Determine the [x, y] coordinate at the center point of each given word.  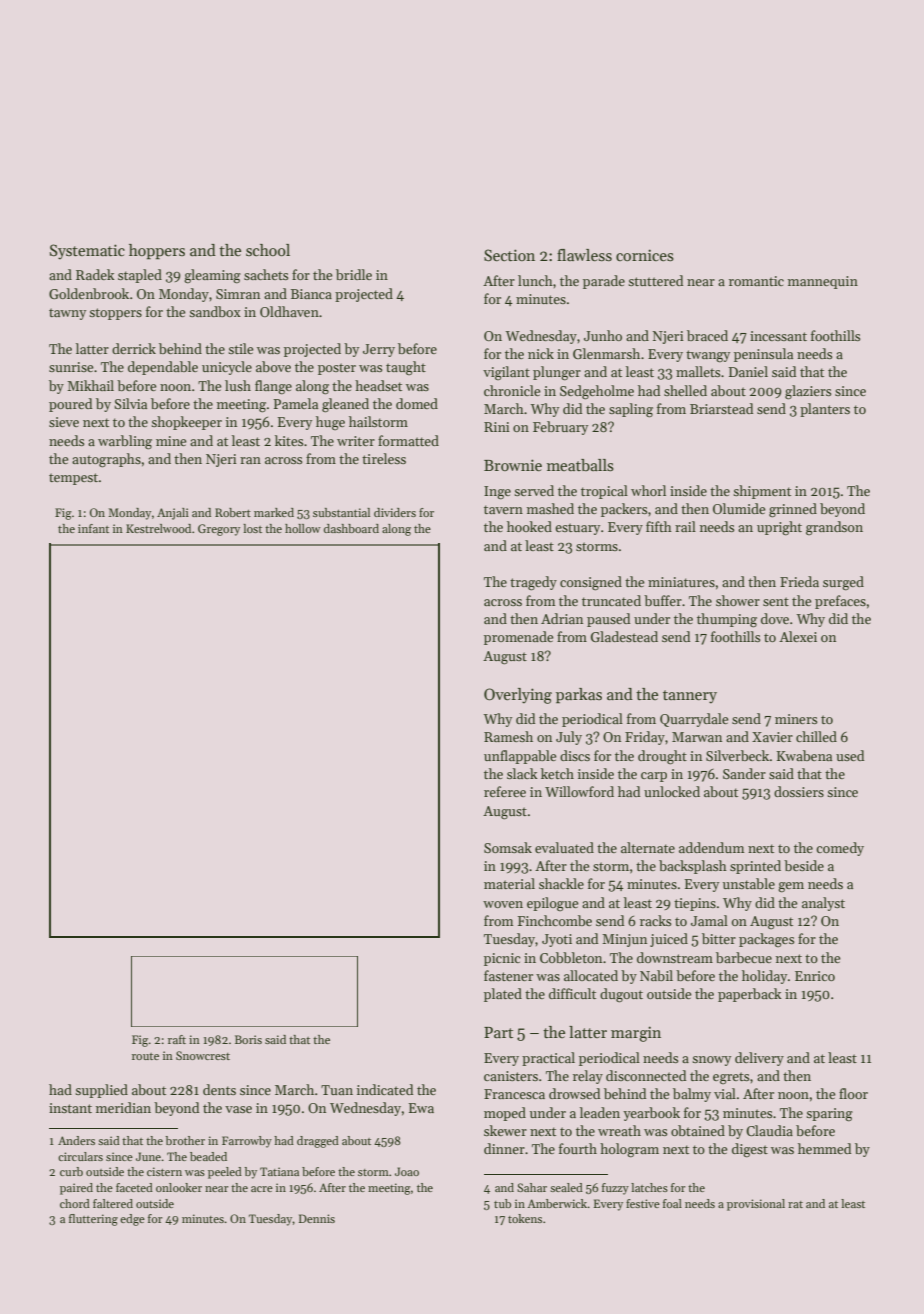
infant [93, 528]
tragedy [533, 583]
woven [503, 904]
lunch [535, 280]
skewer [505, 1130]
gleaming [212, 276]
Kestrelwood [158, 528]
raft [177, 1039]
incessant [778, 336]
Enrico [815, 976]
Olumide [739, 508]
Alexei [798, 636]
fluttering [93, 1220]
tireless [384, 458]
